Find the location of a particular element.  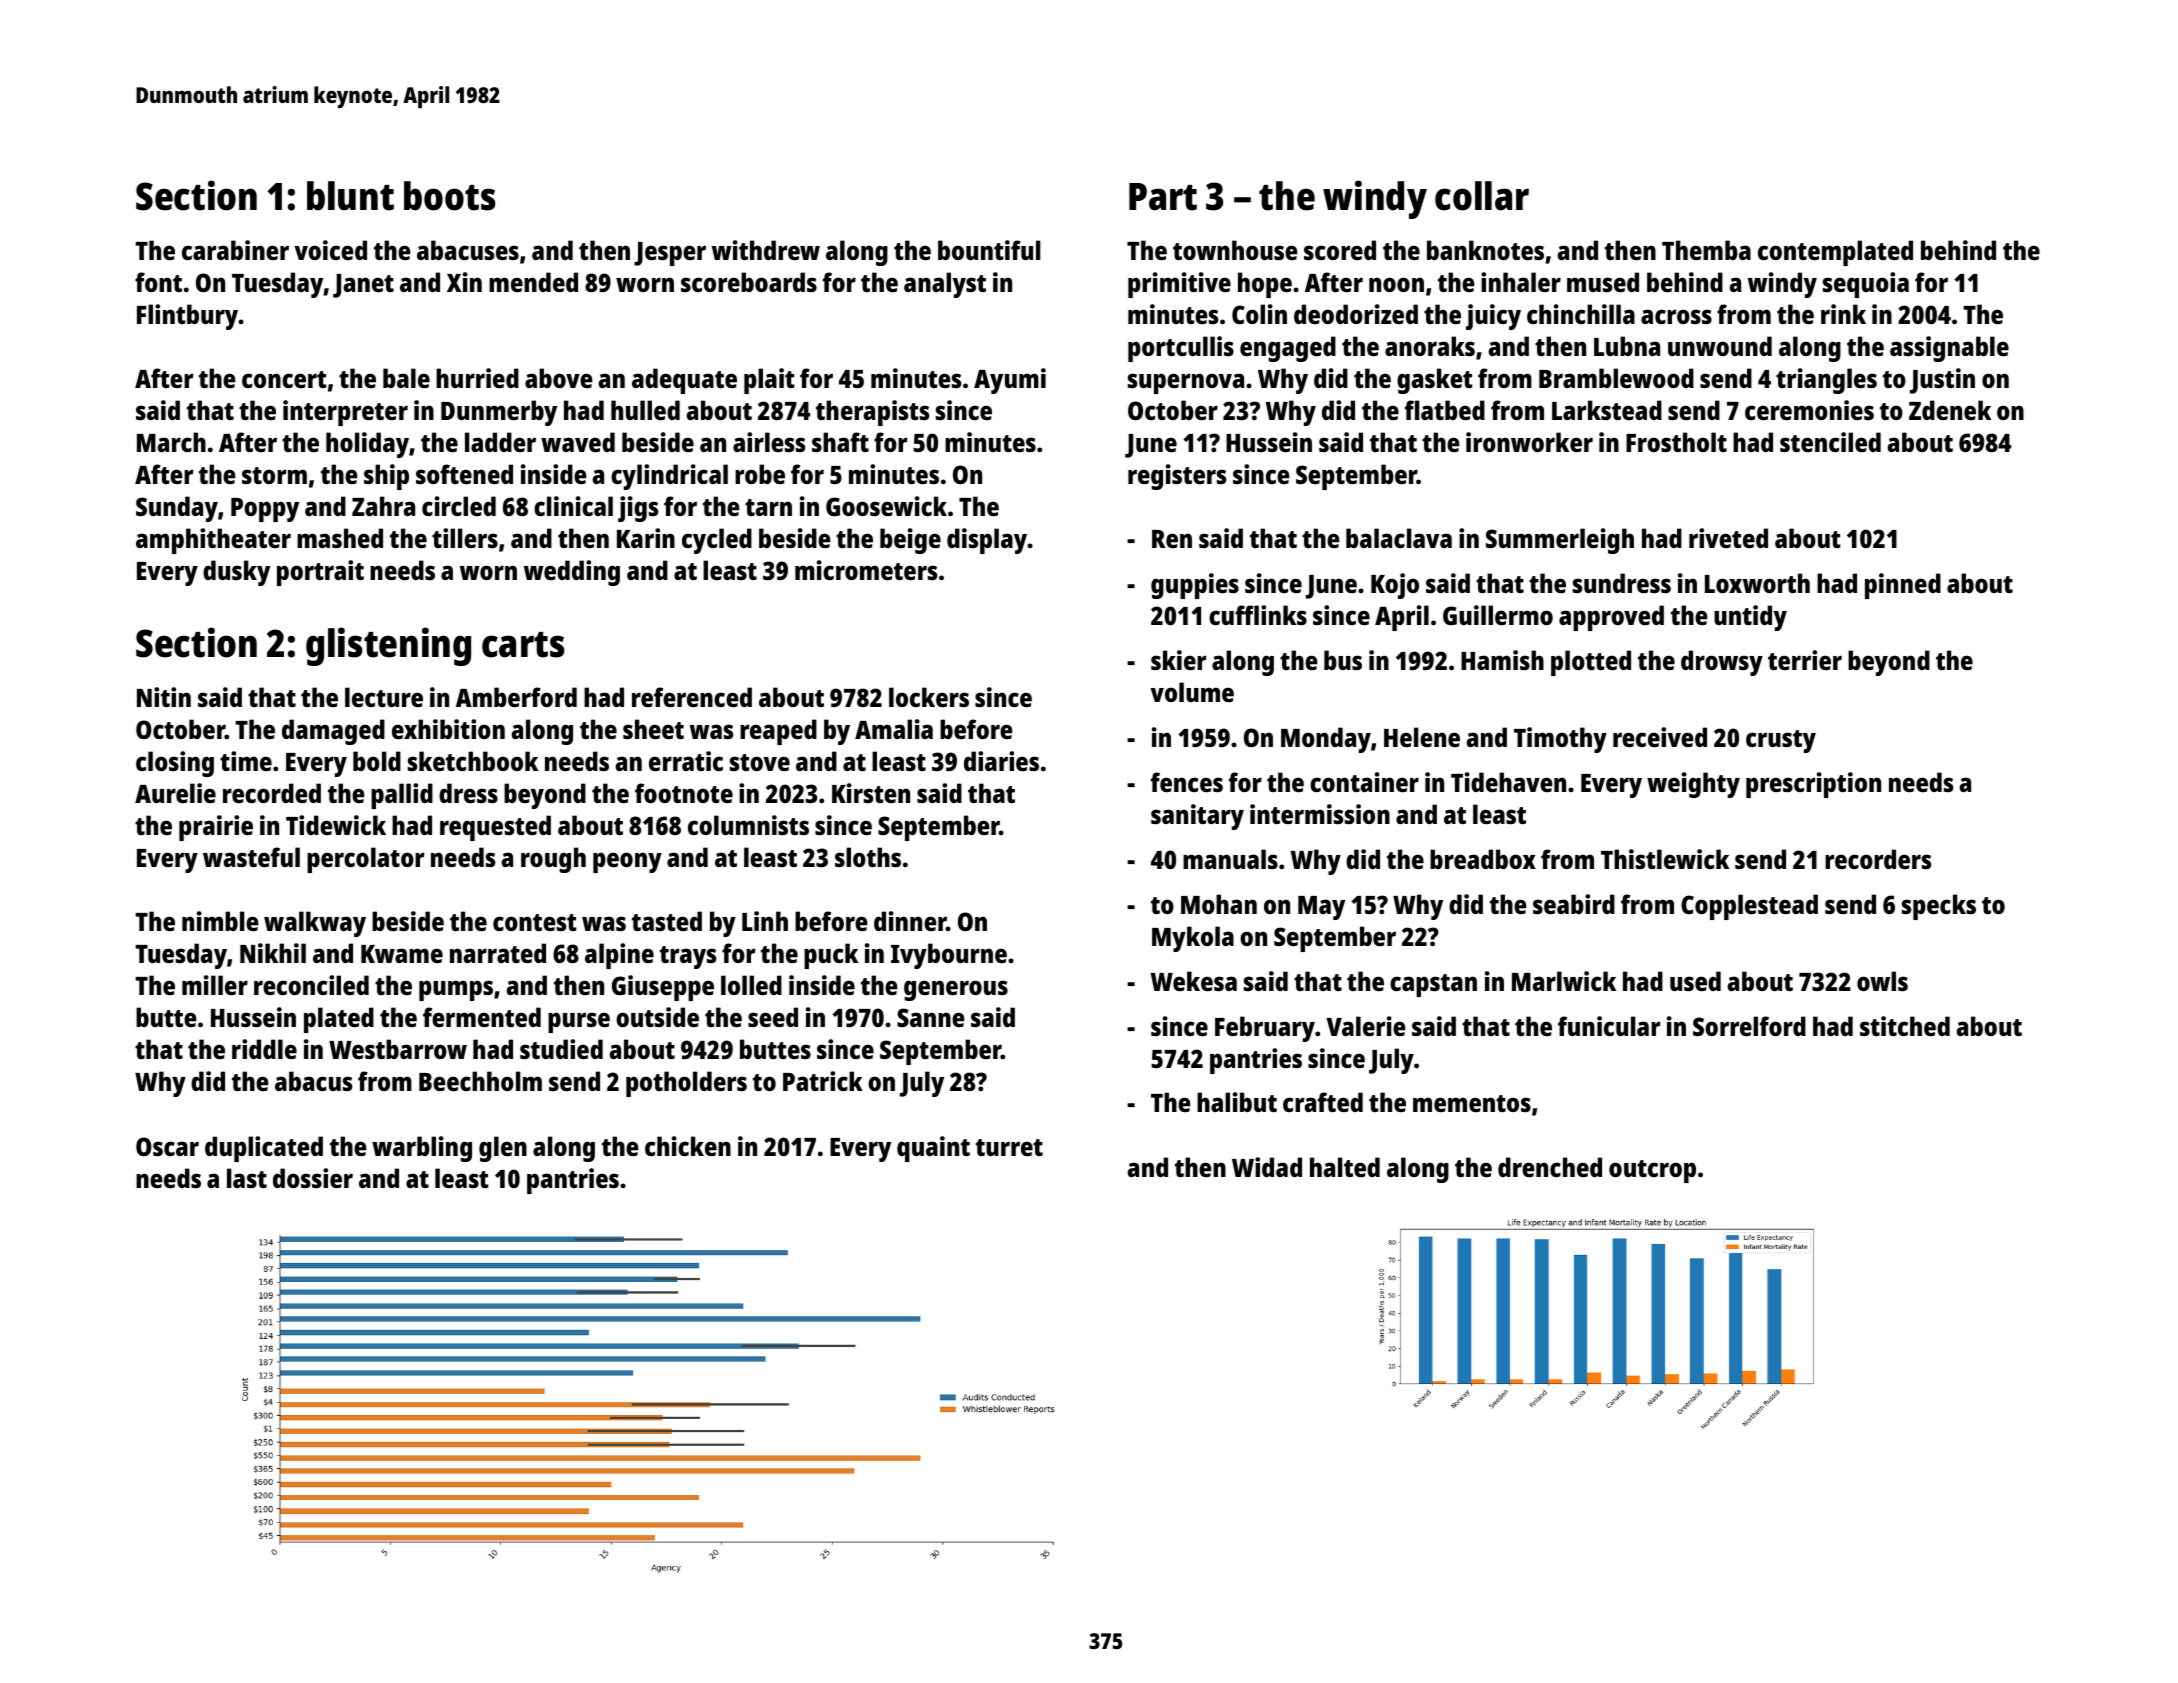

weighty is located at coordinates (1693, 785).
